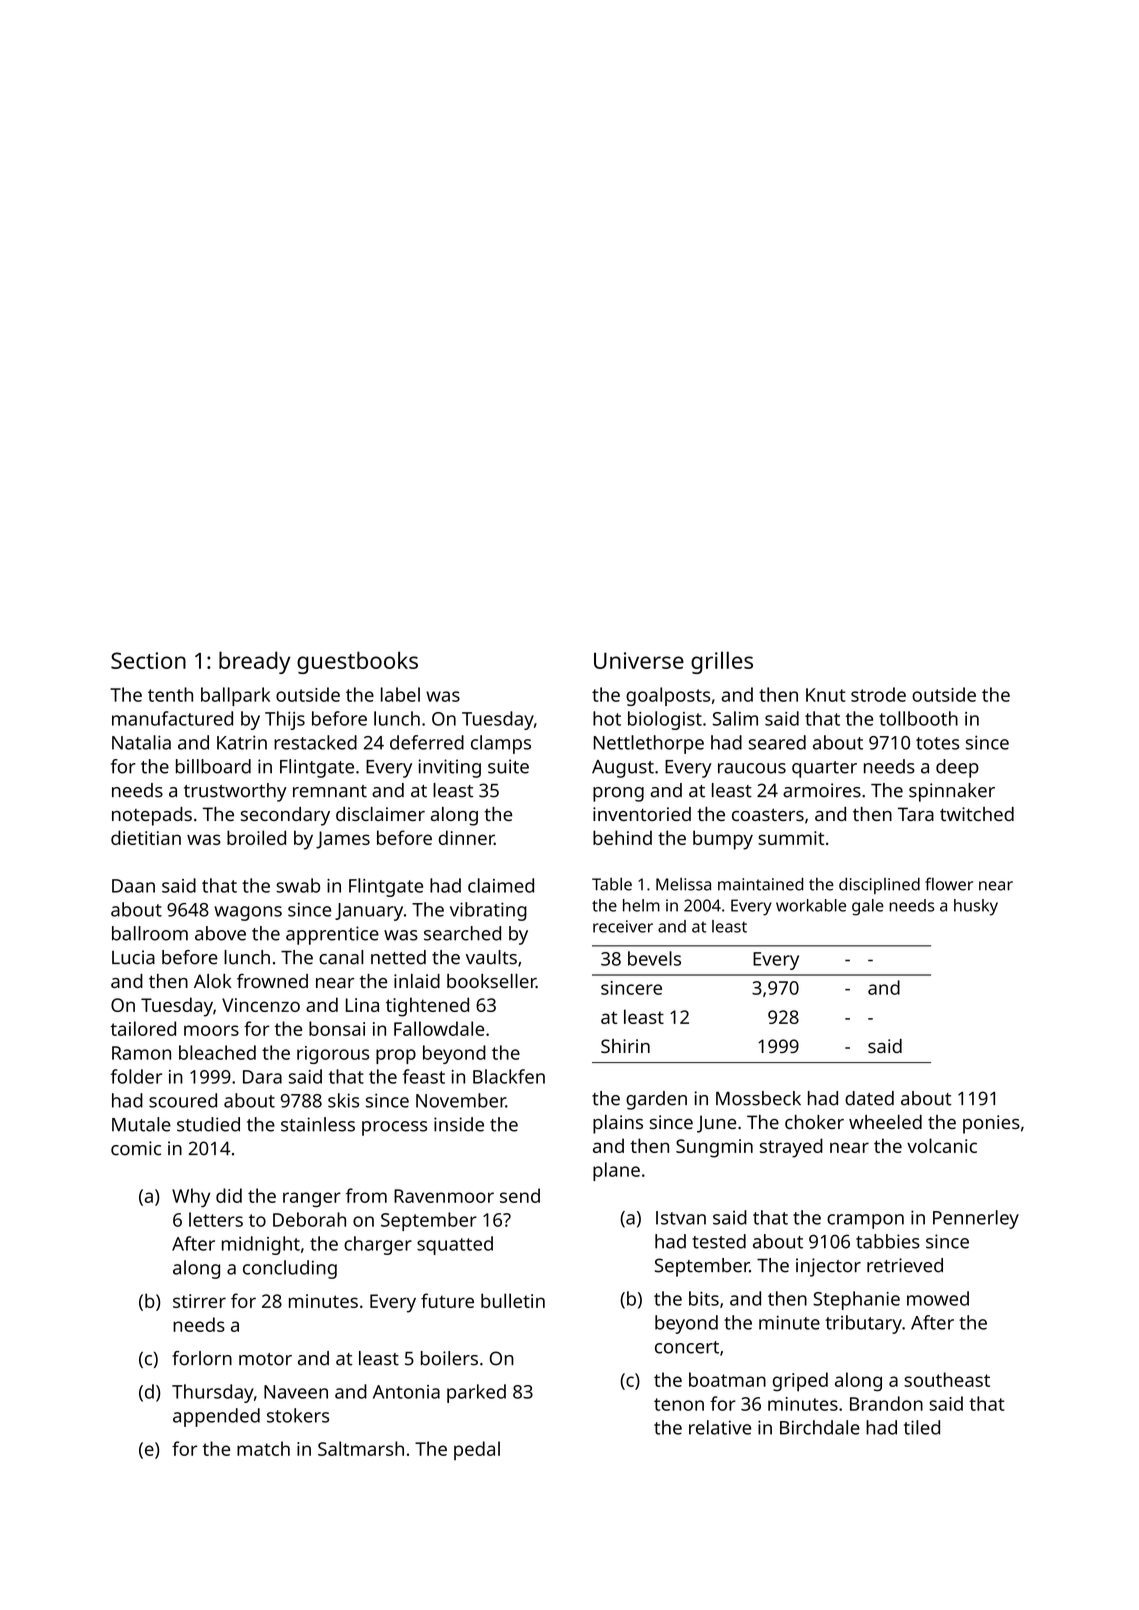 This screenshot has height=1610, width=1139. Describe the element at coordinates (654, 958) in the screenshot. I see `bevels` at that location.
